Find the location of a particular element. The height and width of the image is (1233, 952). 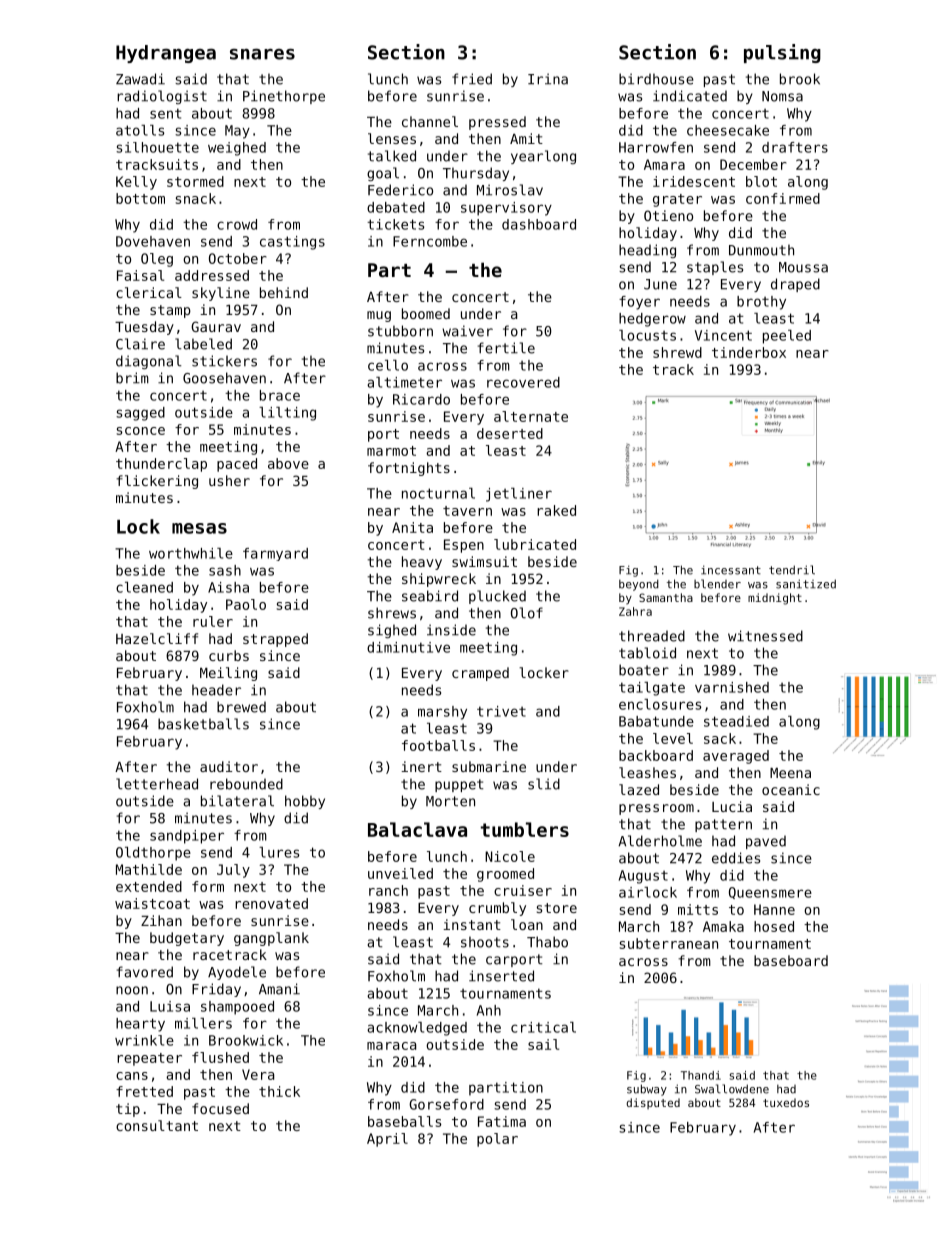

dashboard is located at coordinates (539, 224).
